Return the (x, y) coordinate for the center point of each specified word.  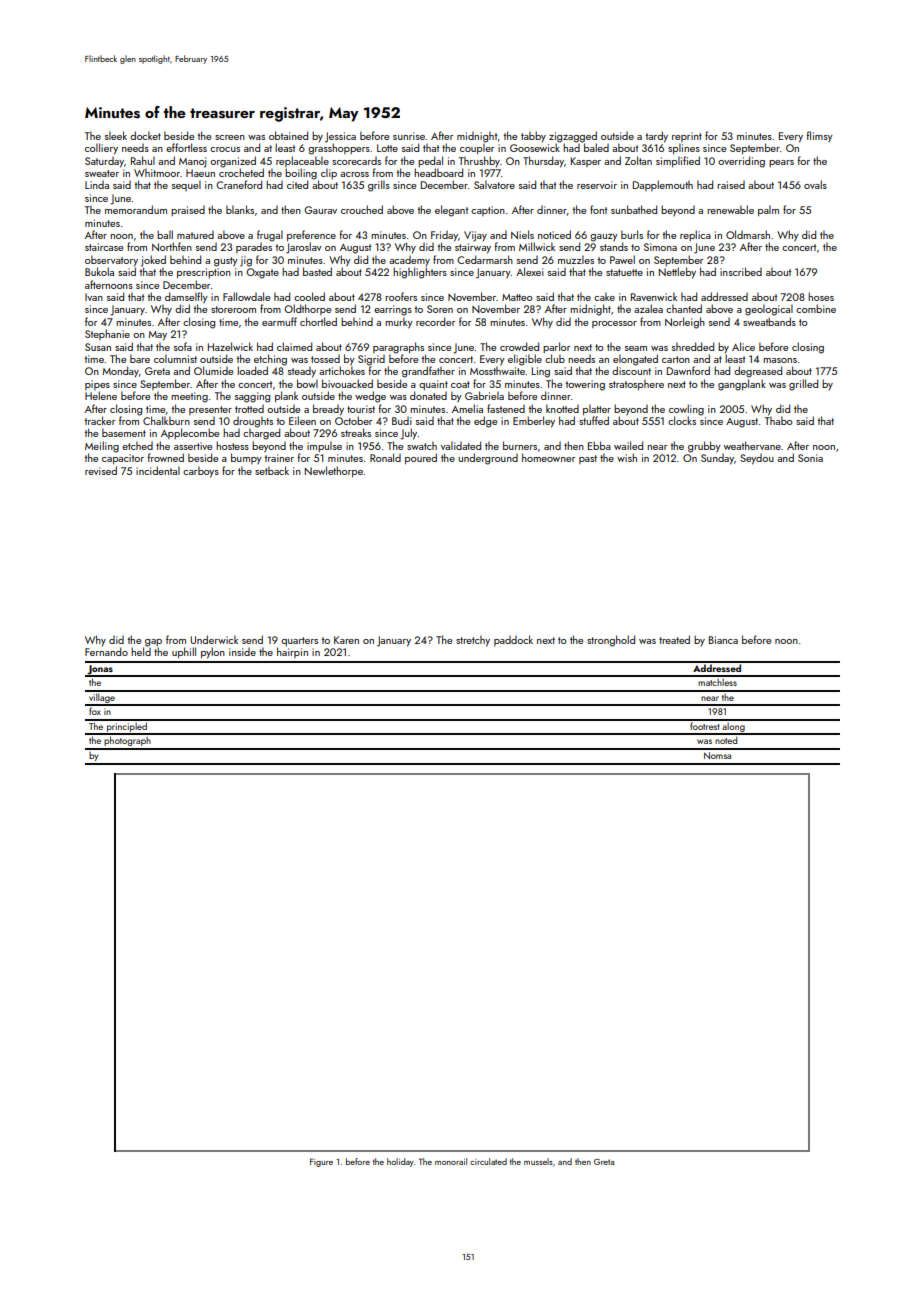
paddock (513, 640)
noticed (554, 234)
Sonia (810, 458)
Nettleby (677, 273)
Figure (321, 1162)
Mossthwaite (497, 370)
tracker (99, 420)
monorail (451, 1161)
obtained (288, 135)
